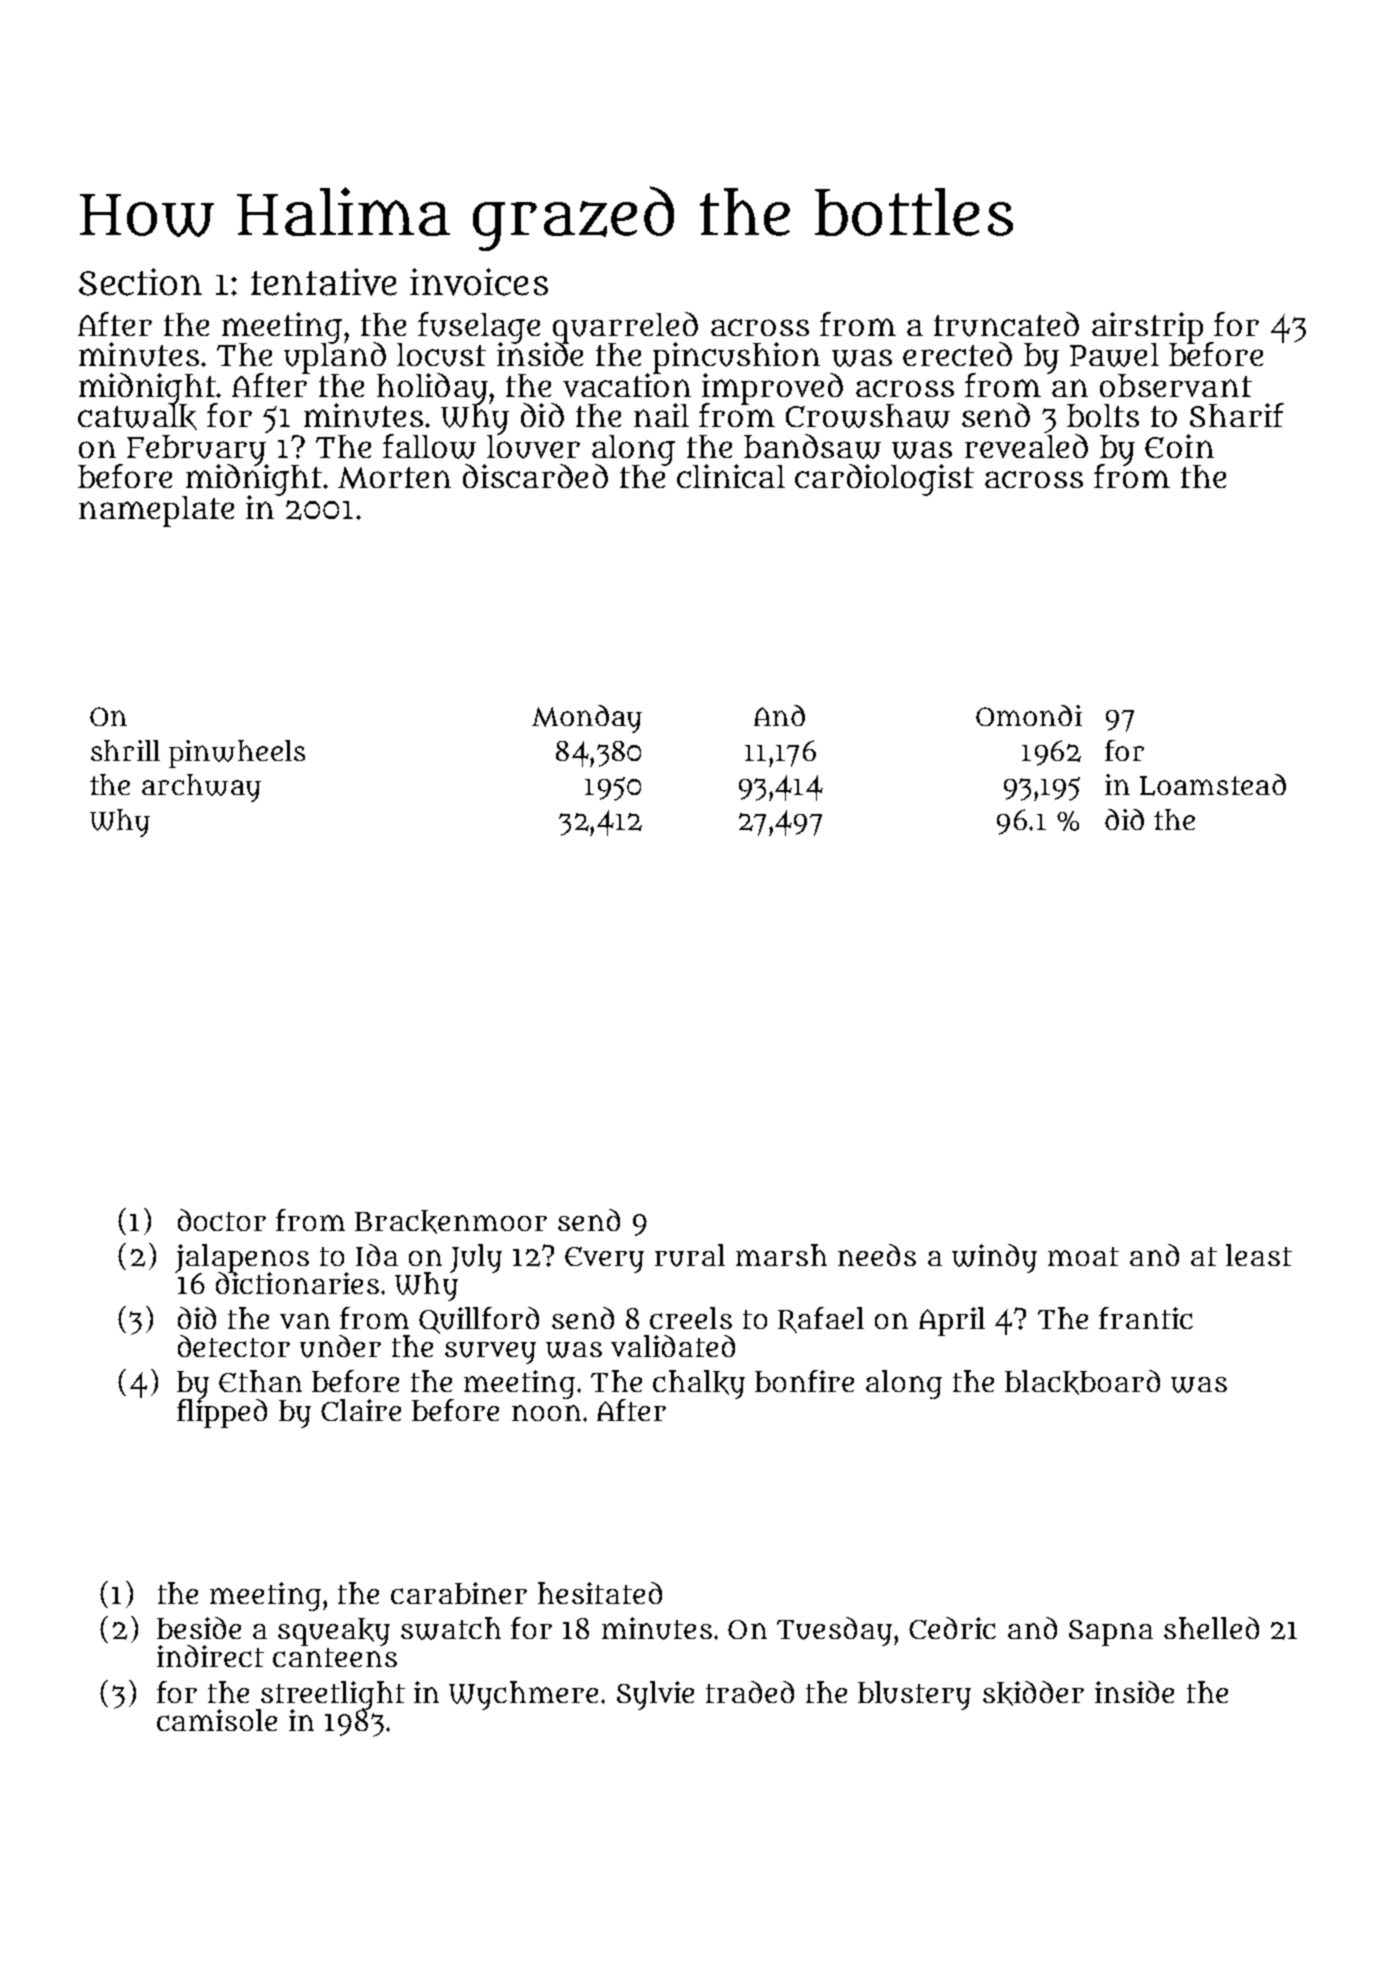  What do you see at coordinates (451, 1222) in the image?
I see `Brackenmoor` at bounding box center [451, 1222].
